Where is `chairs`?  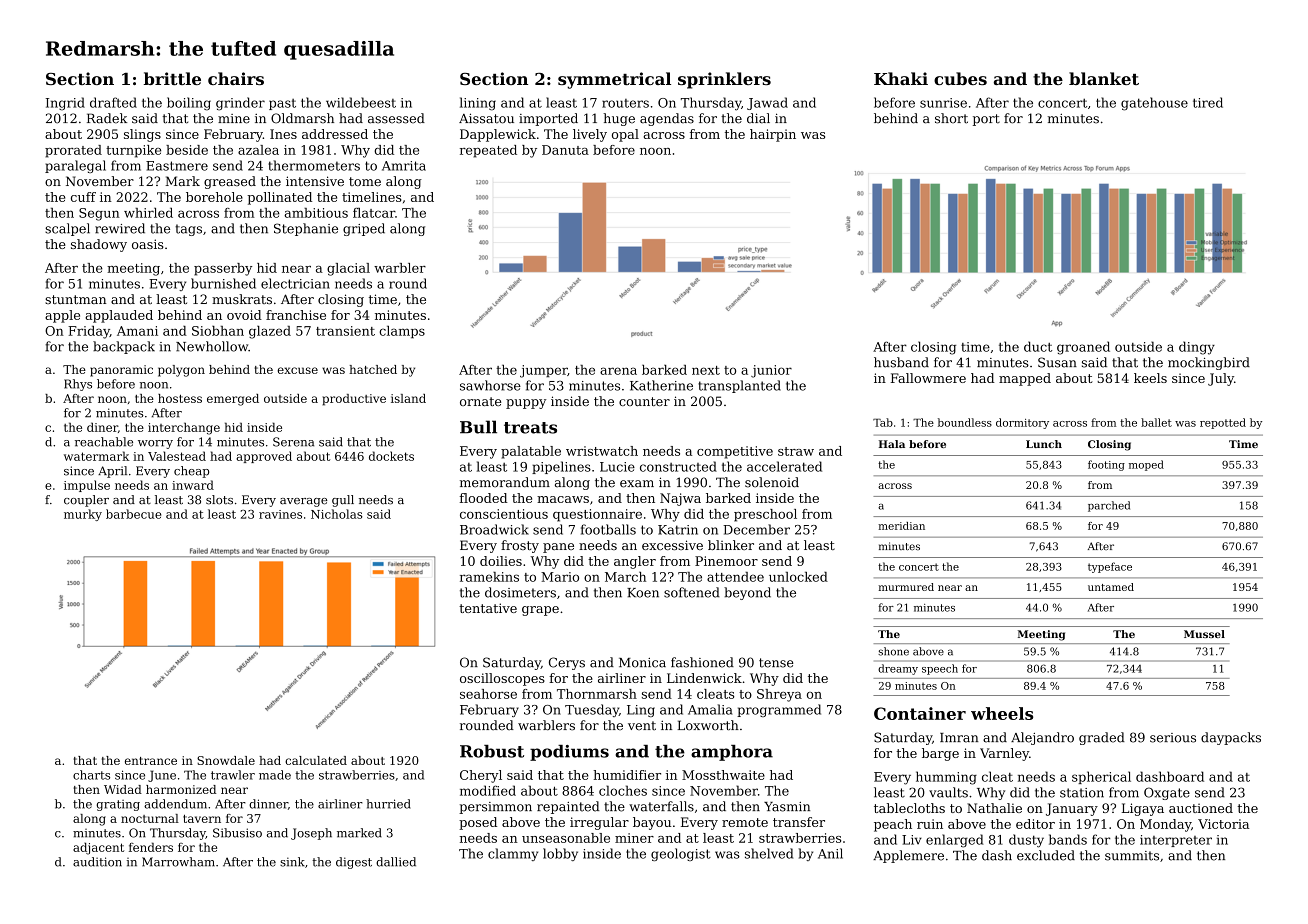
chairs is located at coordinates (236, 78).
